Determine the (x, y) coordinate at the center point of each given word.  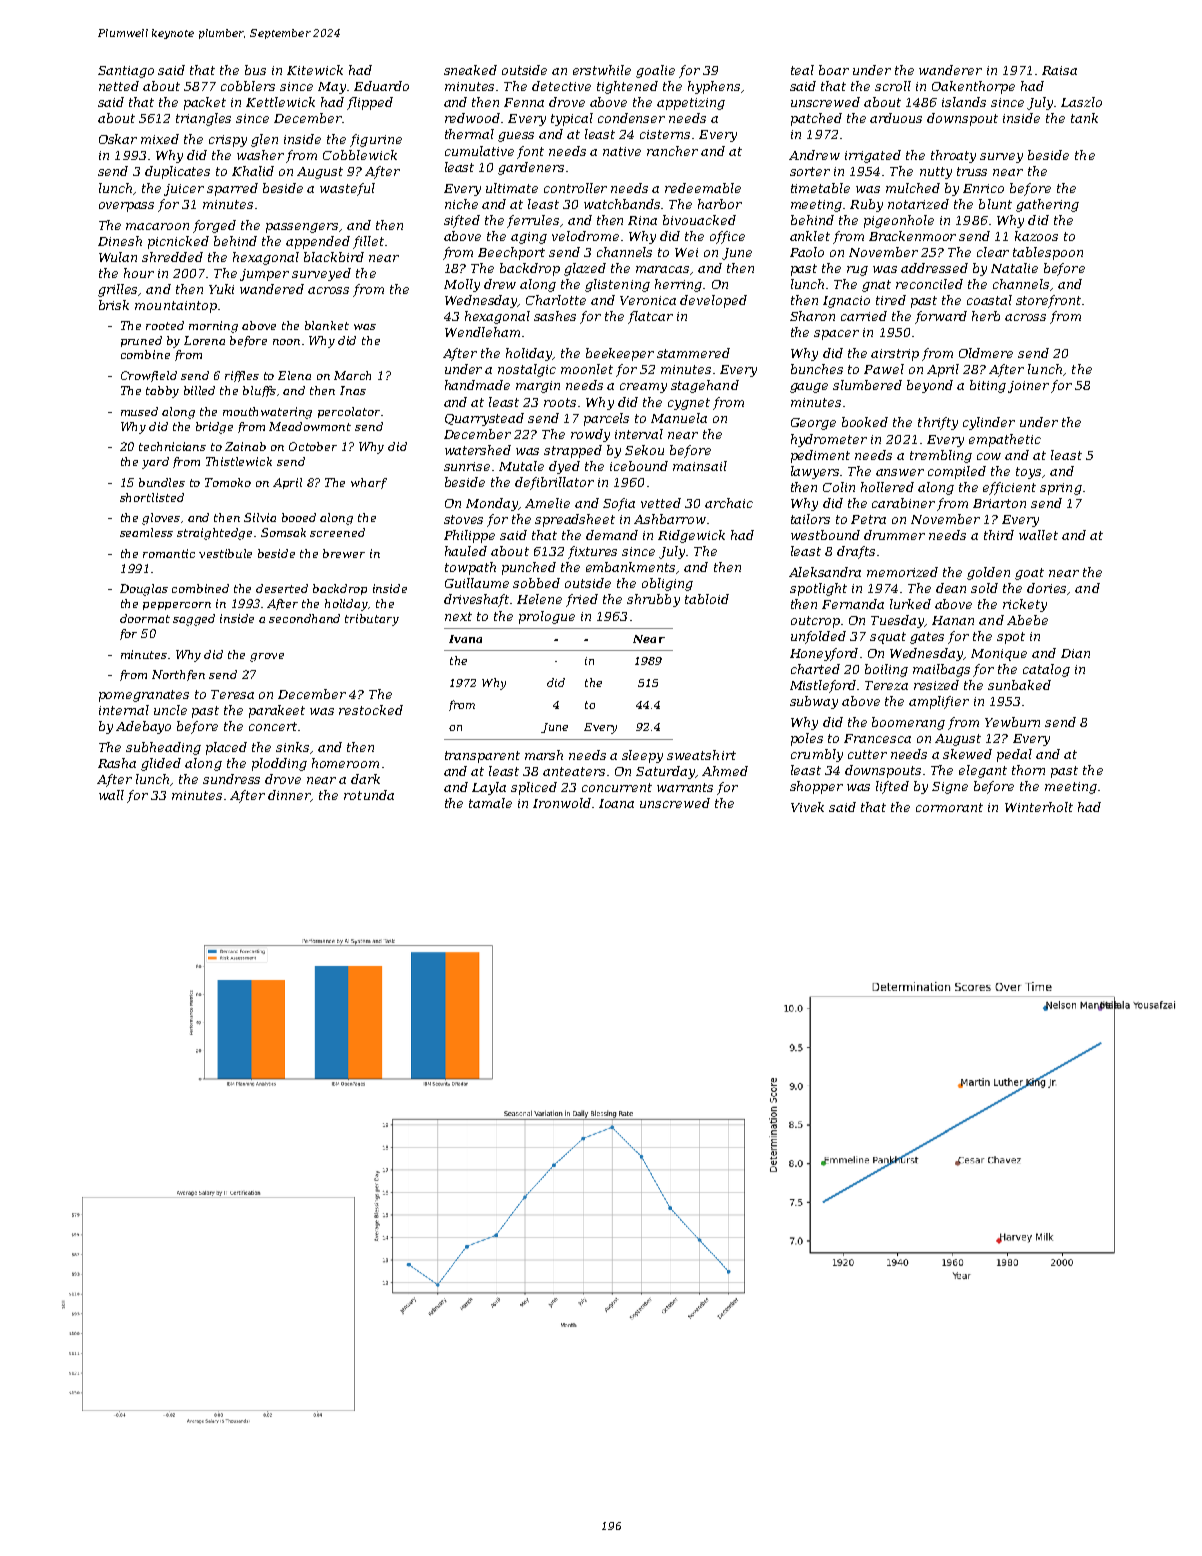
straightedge (214, 534)
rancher (672, 151)
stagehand (705, 386)
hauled (466, 551)
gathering (1047, 205)
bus (255, 70)
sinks (292, 747)
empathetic (1005, 440)
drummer (894, 535)
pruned (141, 341)
